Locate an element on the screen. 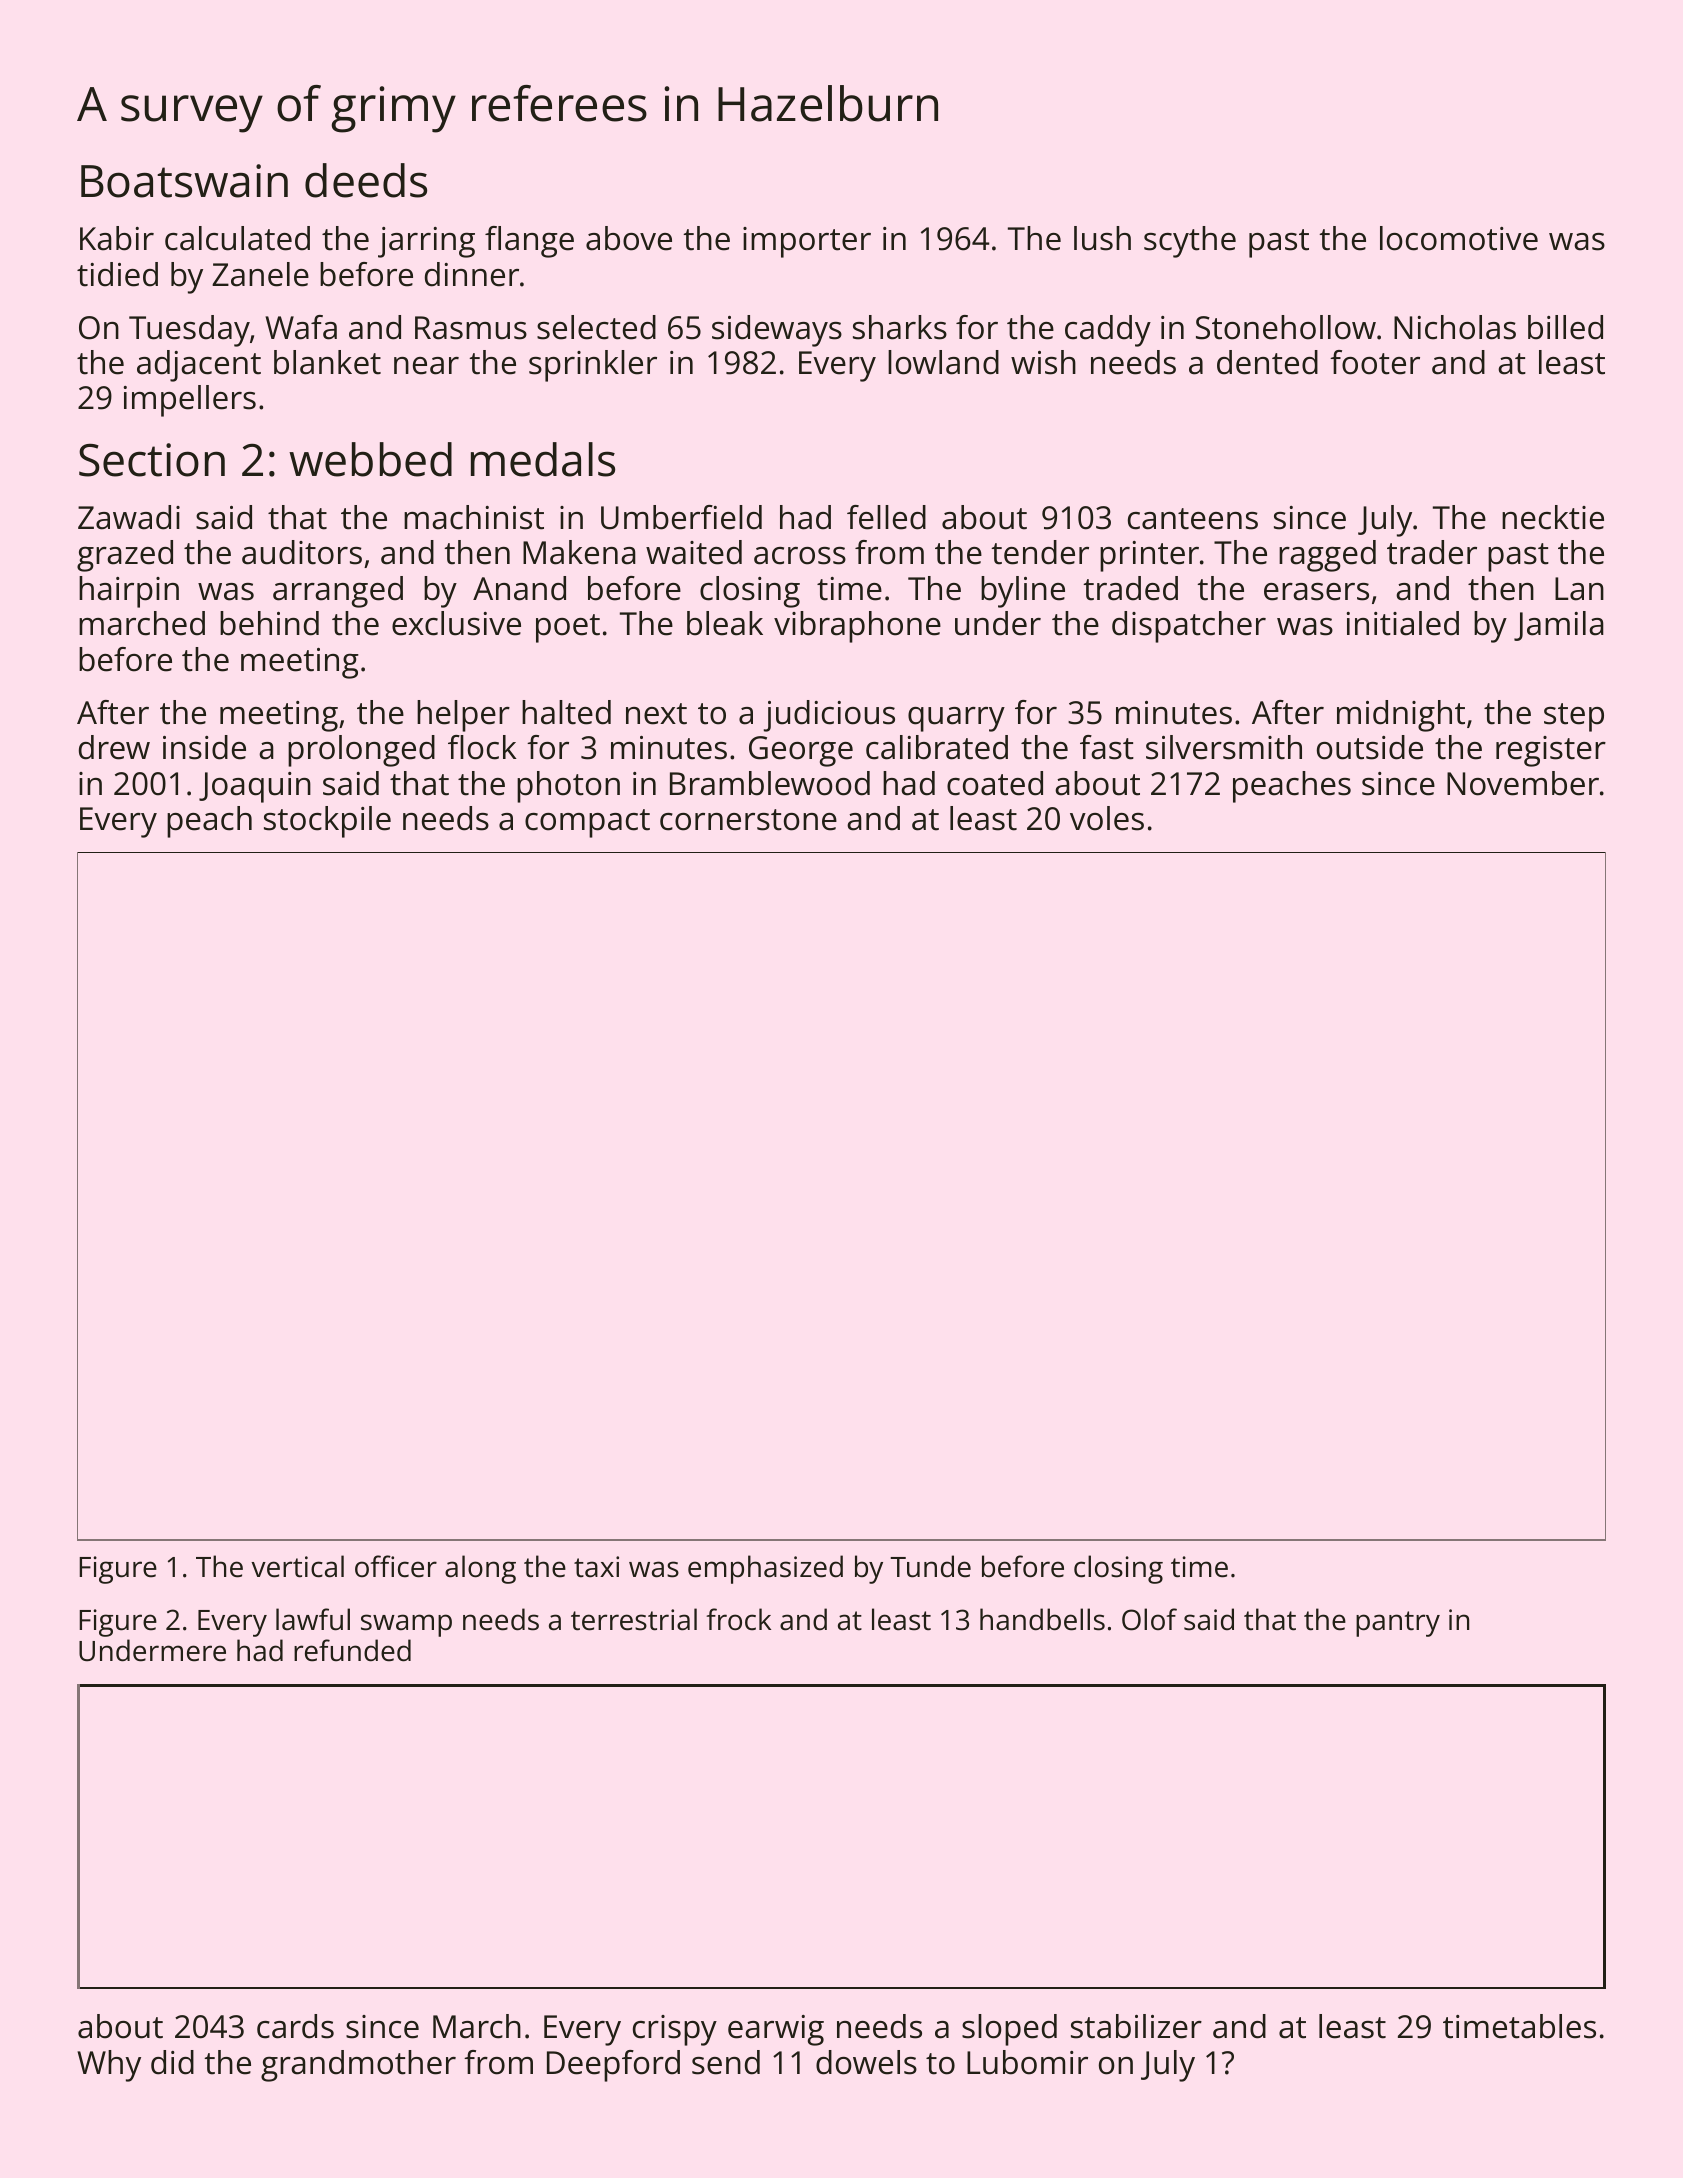 The image size is (1683, 2178). vertical is located at coordinates (297, 1566).
